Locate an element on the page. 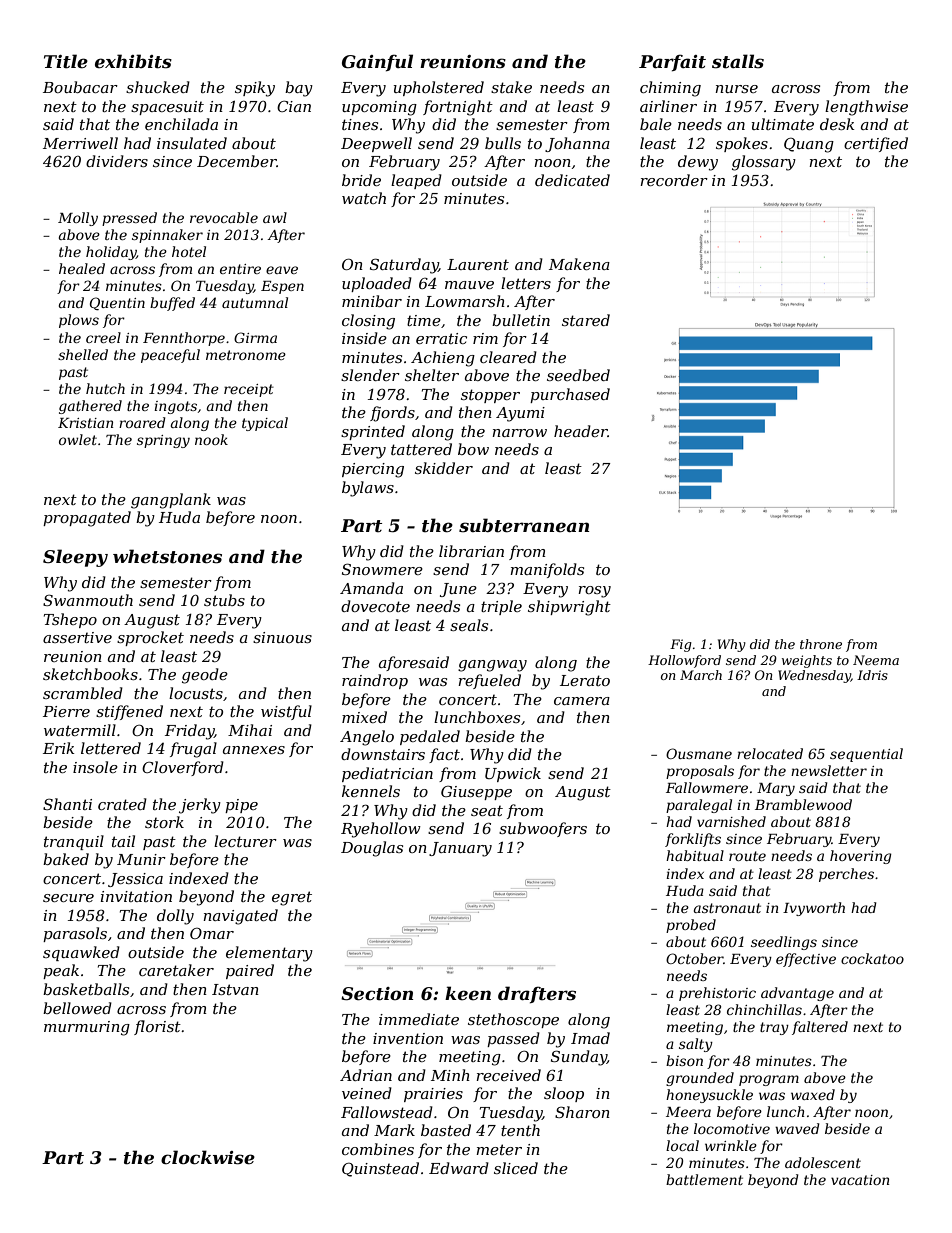  recorder is located at coordinates (674, 180).
